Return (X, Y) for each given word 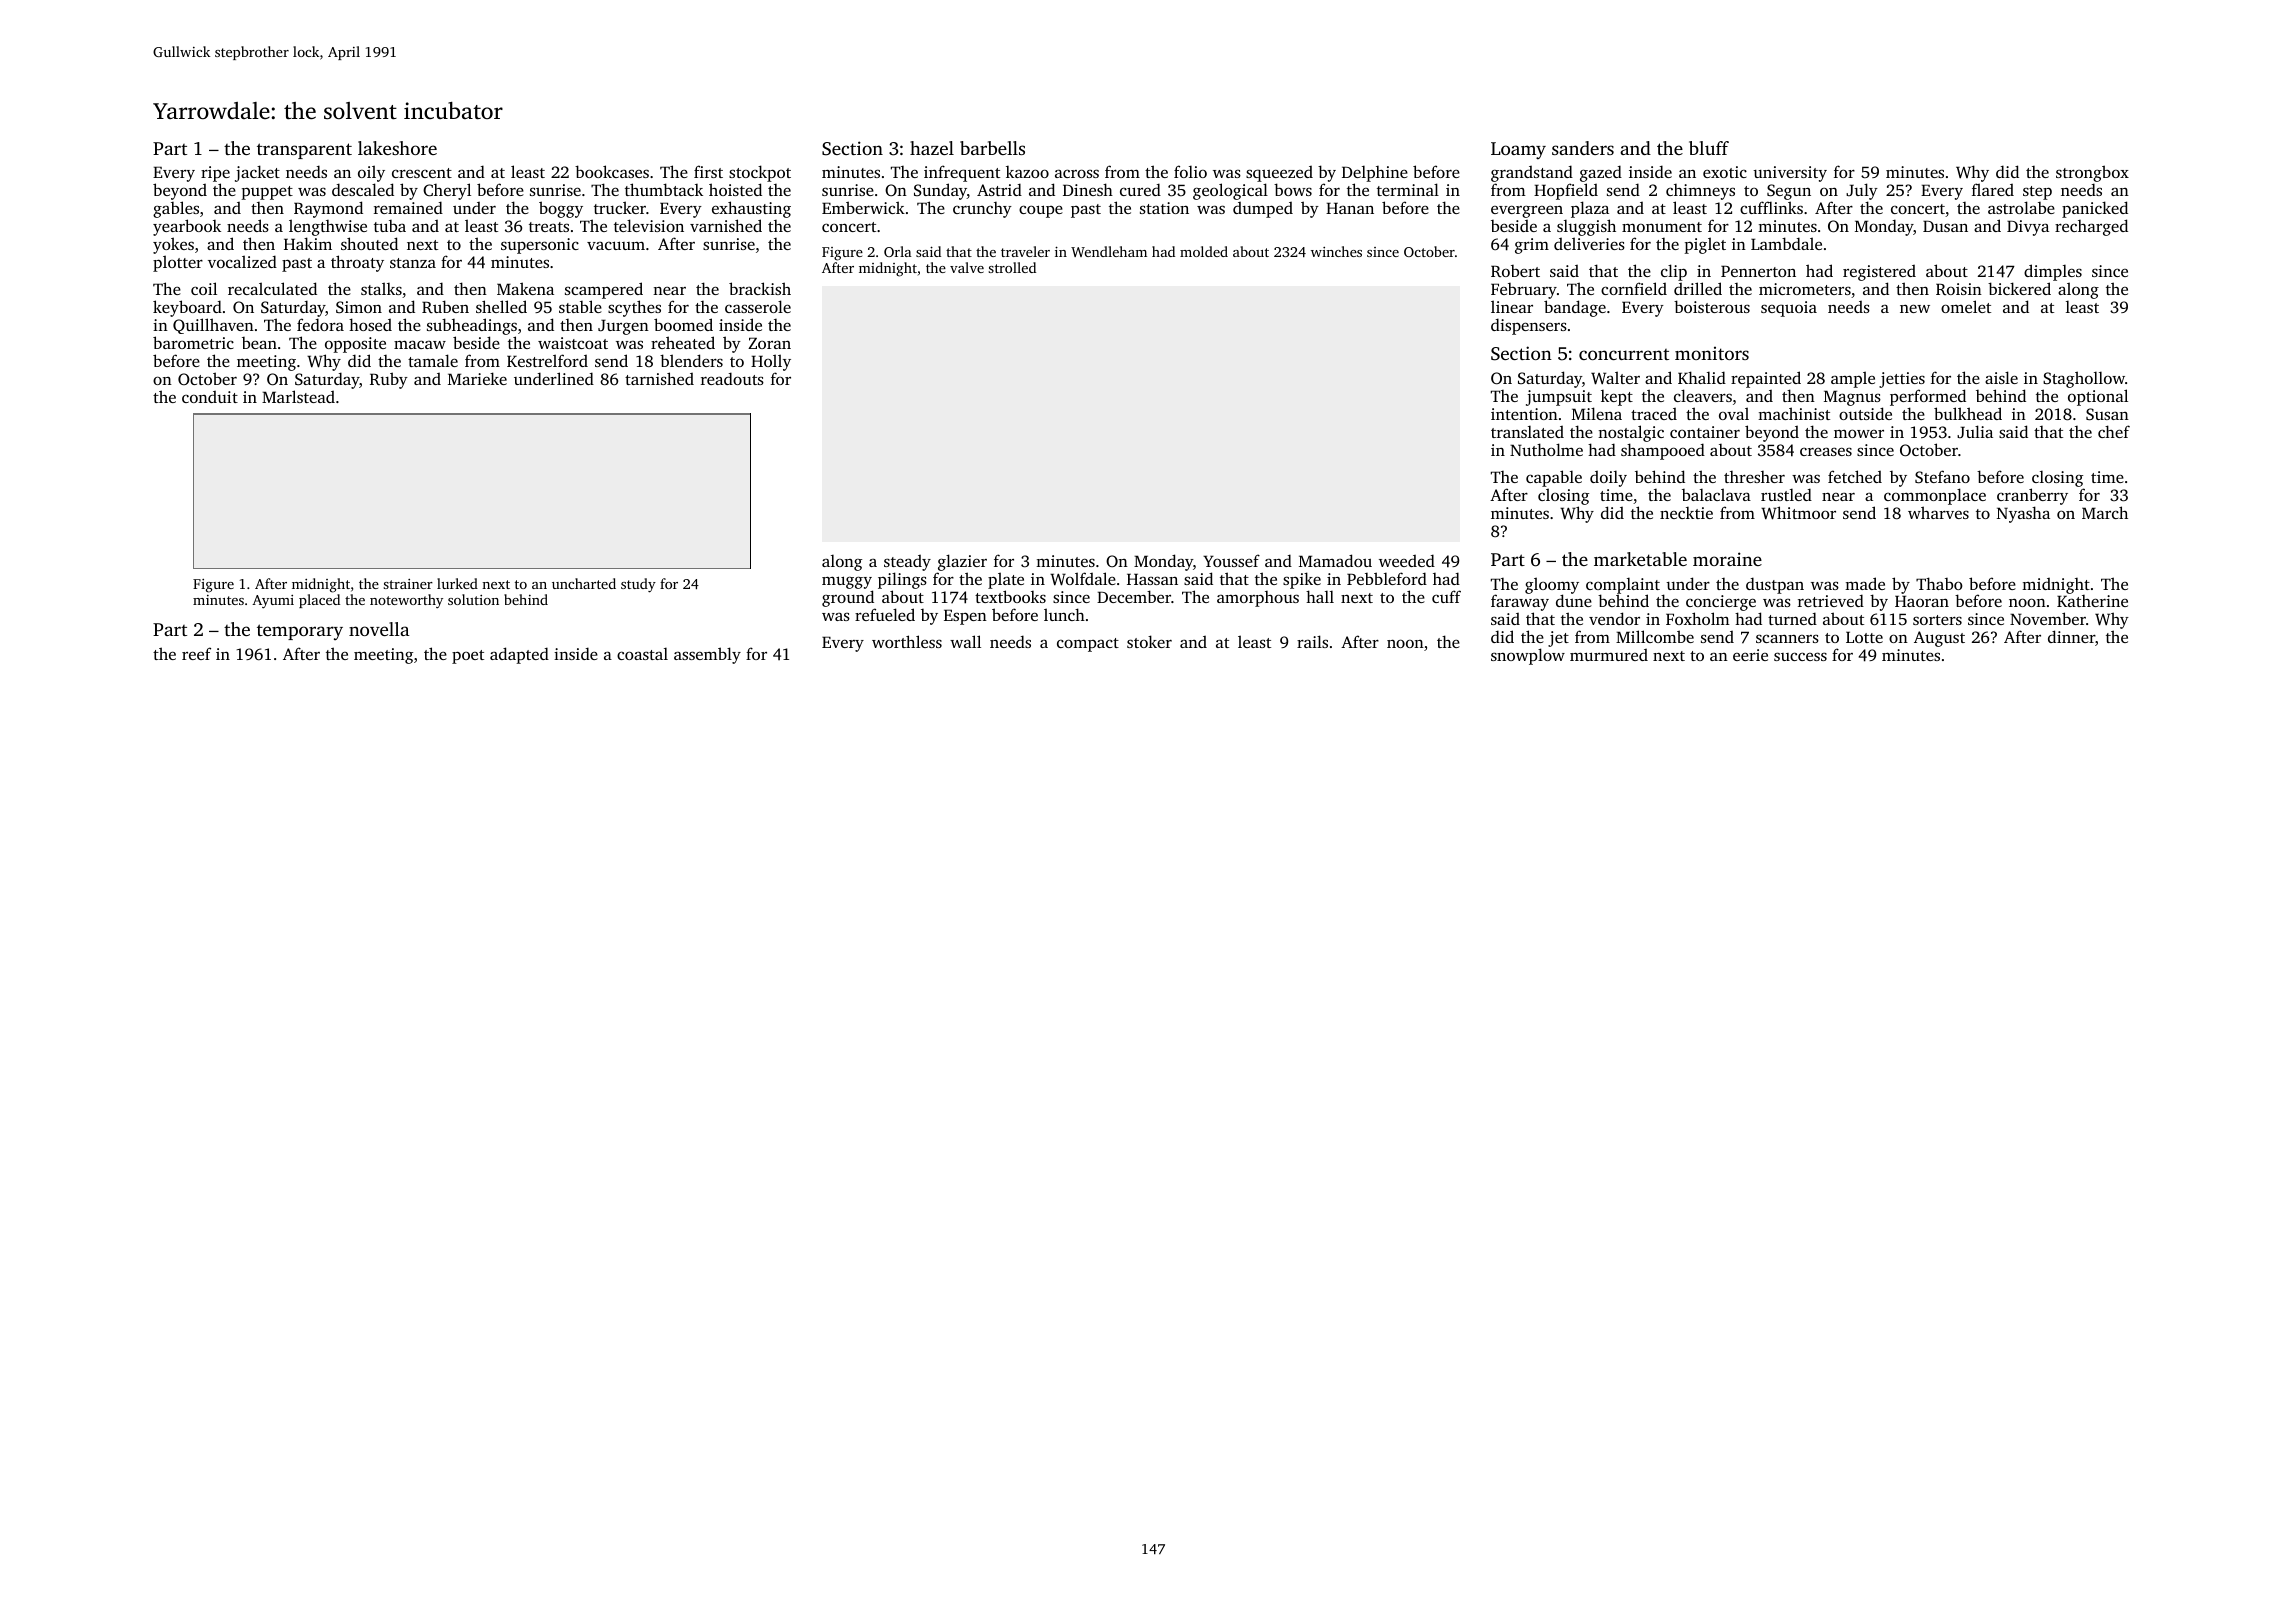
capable (1554, 478)
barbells (992, 148)
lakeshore (397, 148)
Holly (771, 362)
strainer (408, 584)
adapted (519, 655)
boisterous (1712, 306)
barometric (193, 342)
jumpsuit (1559, 398)
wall (965, 641)
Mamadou (1335, 560)
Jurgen (623, 327)
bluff (1709, 148)
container (1705, 432)
